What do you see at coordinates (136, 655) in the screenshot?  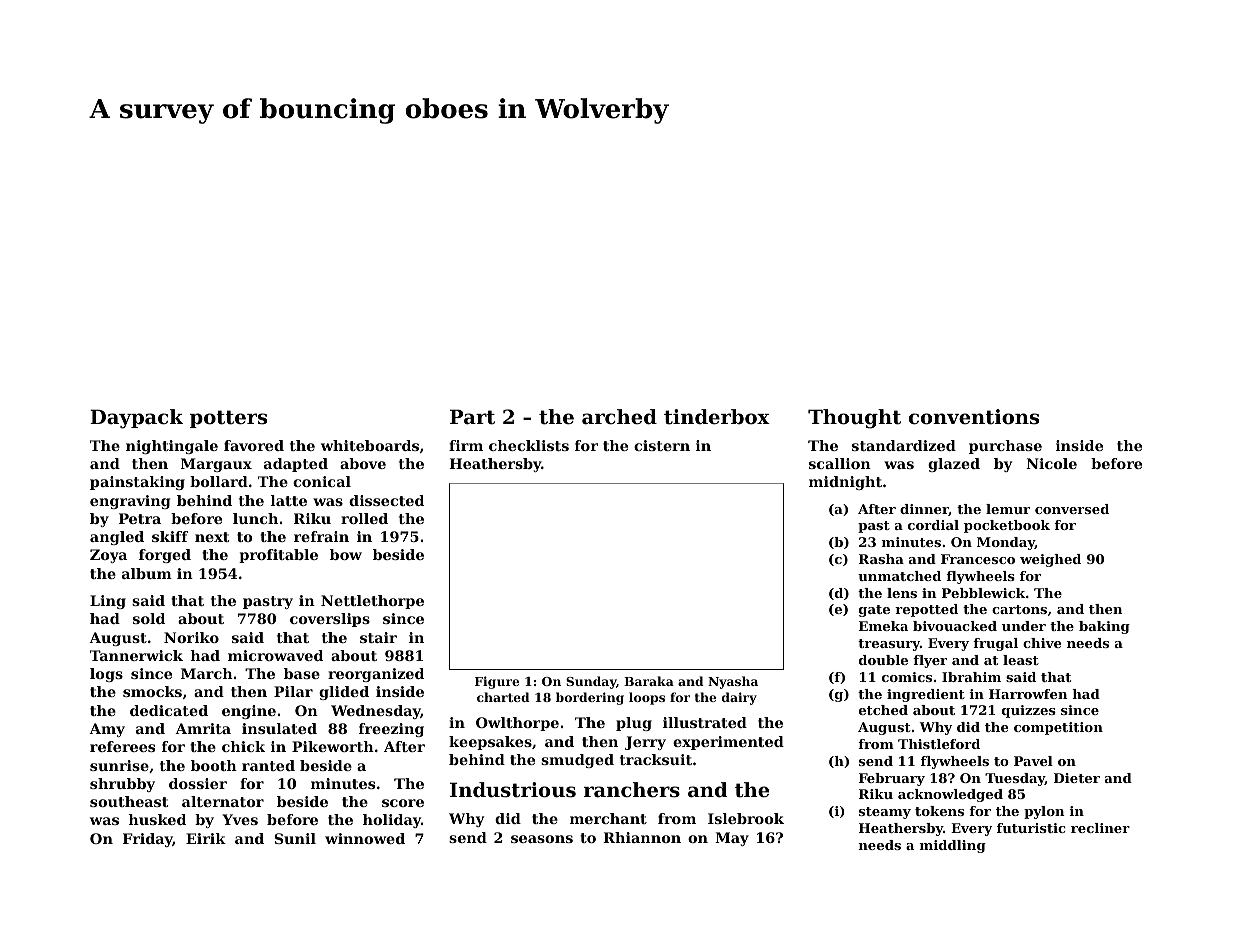 I see `Tannerwick` at bounding box center [136, 655].
